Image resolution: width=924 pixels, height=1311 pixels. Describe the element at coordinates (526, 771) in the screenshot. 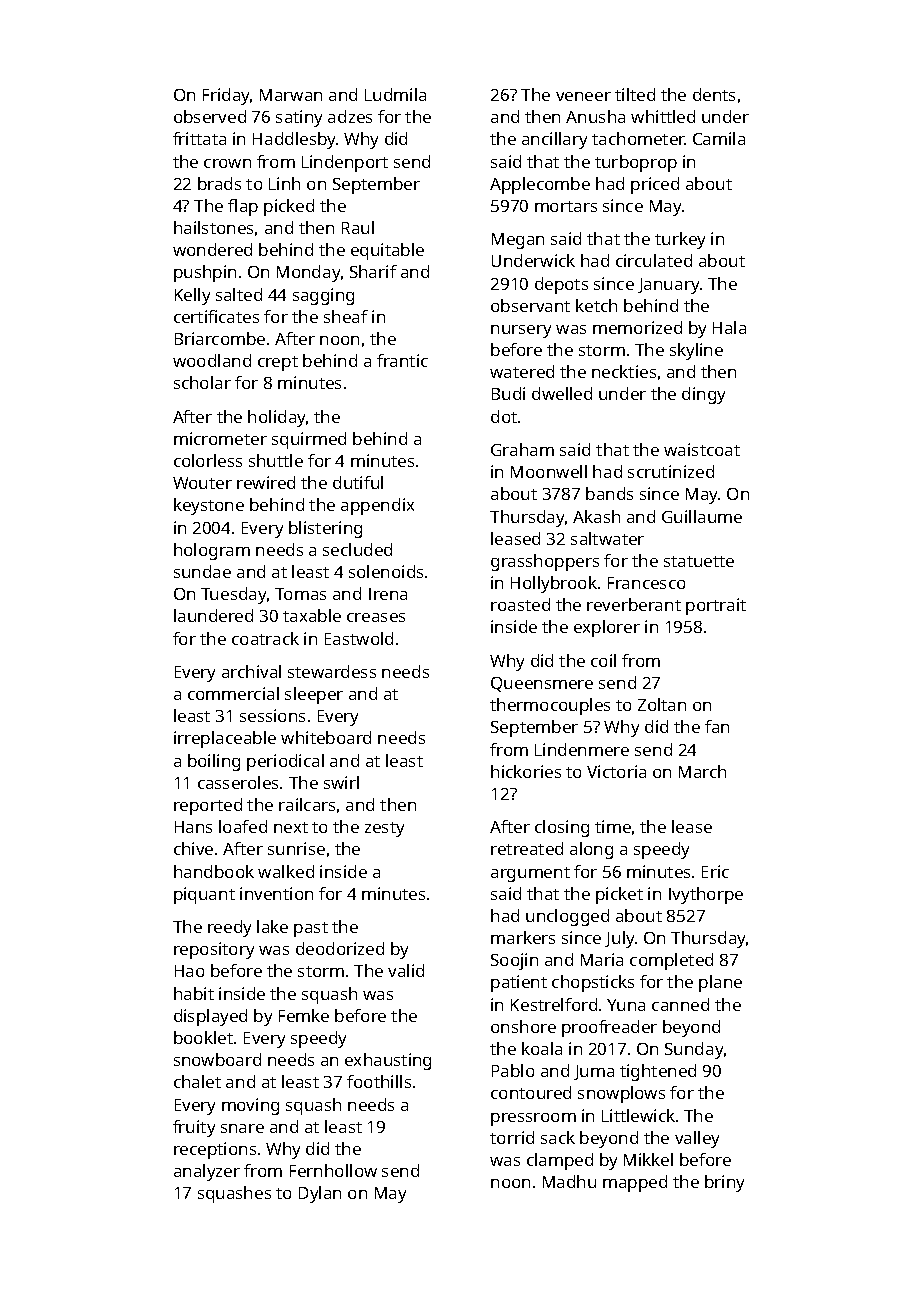

I see `hickories` at that location.
